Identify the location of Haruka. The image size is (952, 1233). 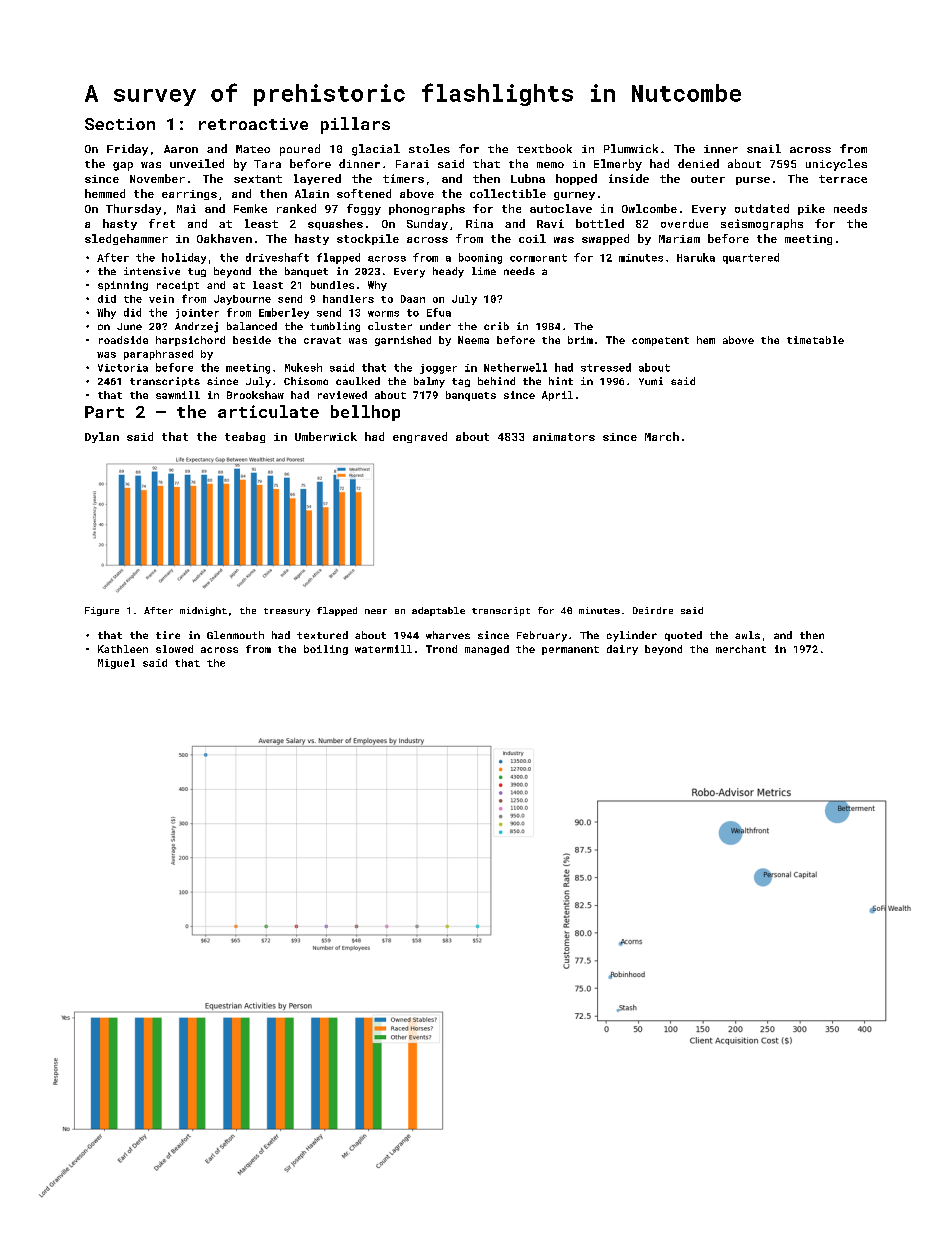
(696, 257).
